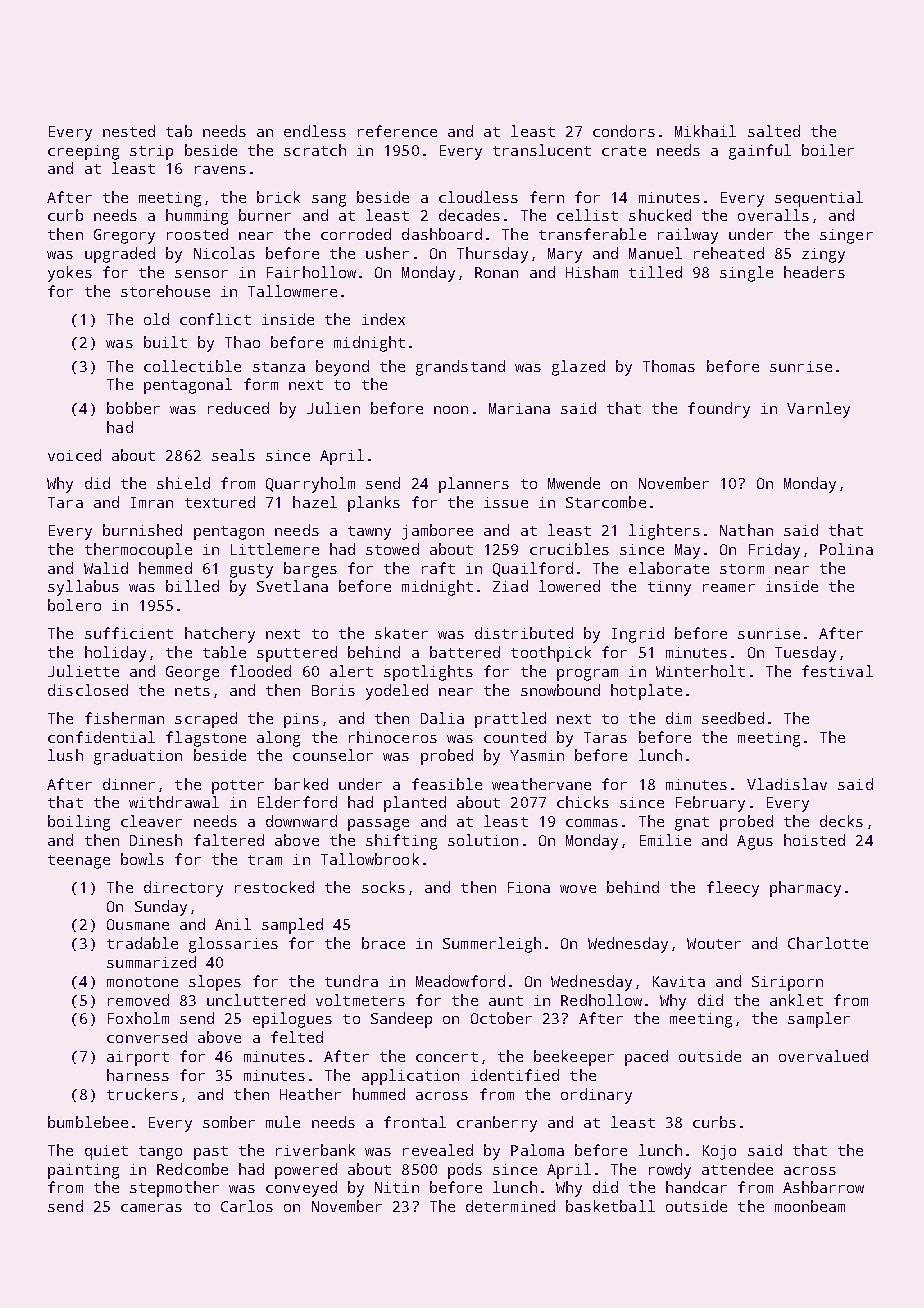 Image resolution: width=924 pixels, height=1308 pixels. I want to click on Varnley, so click(818, 410).
